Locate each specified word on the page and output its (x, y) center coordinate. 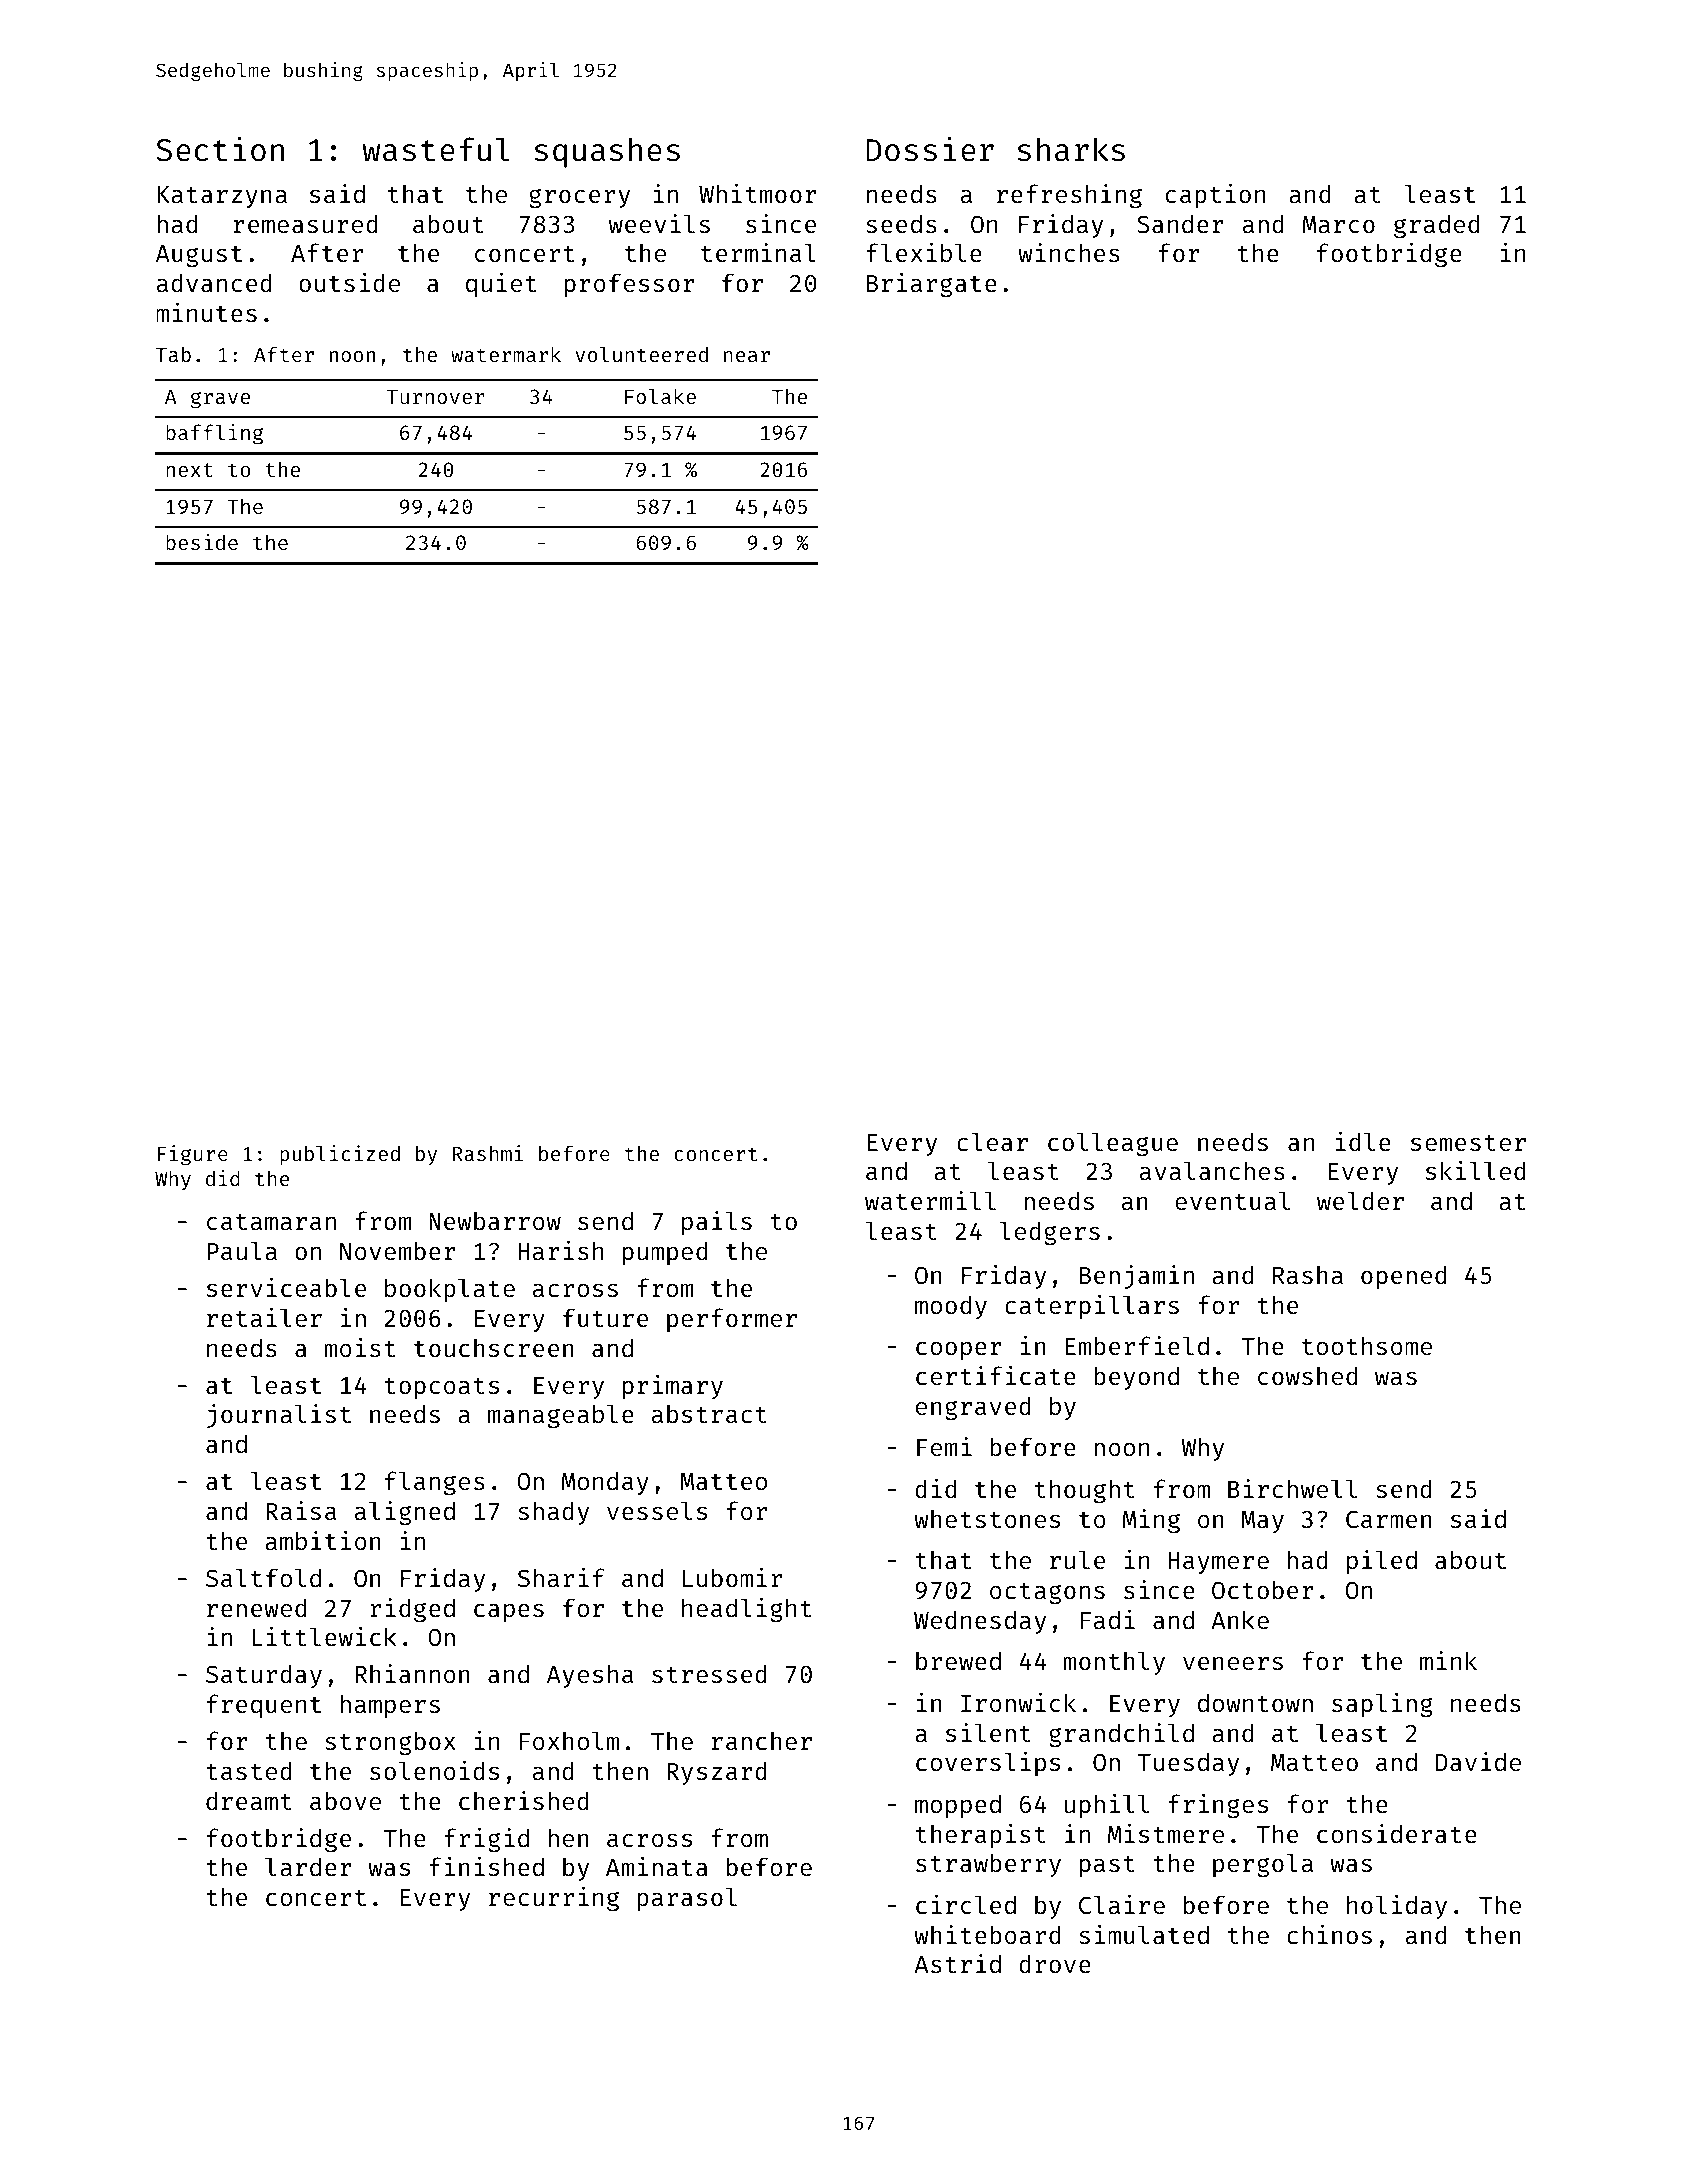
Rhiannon (413, 1674)
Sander (1180, 224)
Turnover (435, 396)
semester (1468, 1143)
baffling (214, 434)
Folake (660, 396)
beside (202, 542)
